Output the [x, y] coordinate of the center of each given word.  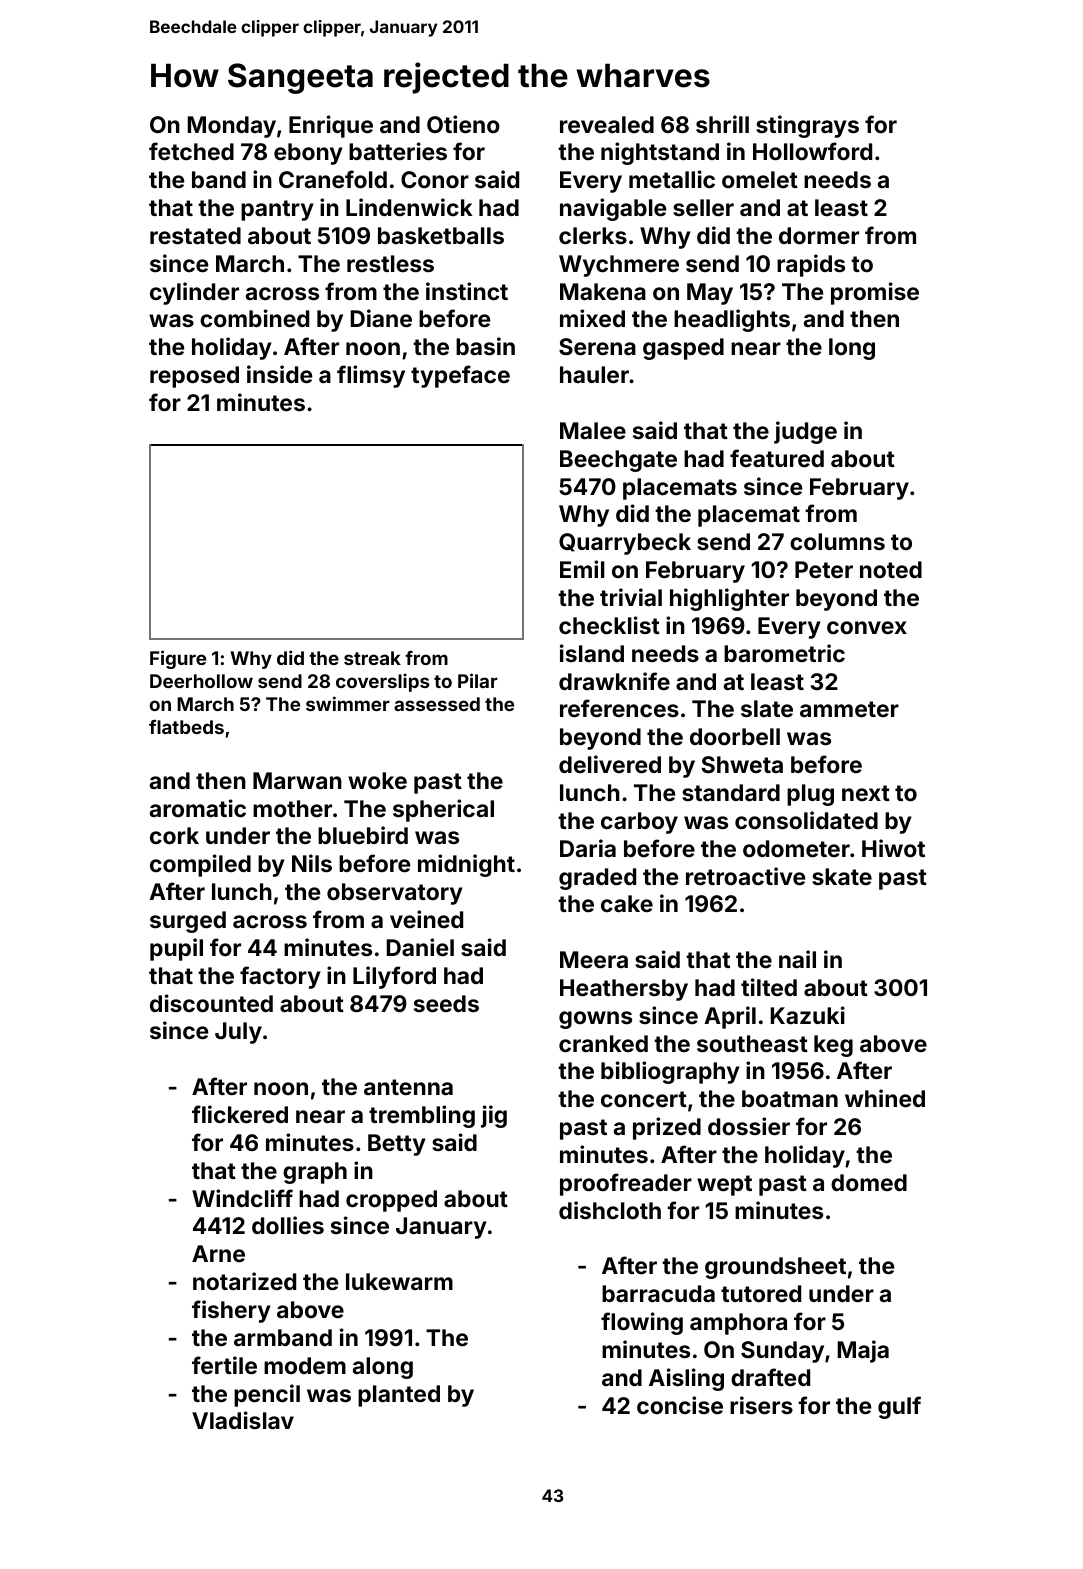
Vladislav [243, 1420]
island [592, 653]
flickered [240, 1114]
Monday [231, 127]
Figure [178, 659]
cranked [603, 1043]
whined [885, 1098]
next [866, 793]
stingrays [807, 126]
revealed [607, 124]
